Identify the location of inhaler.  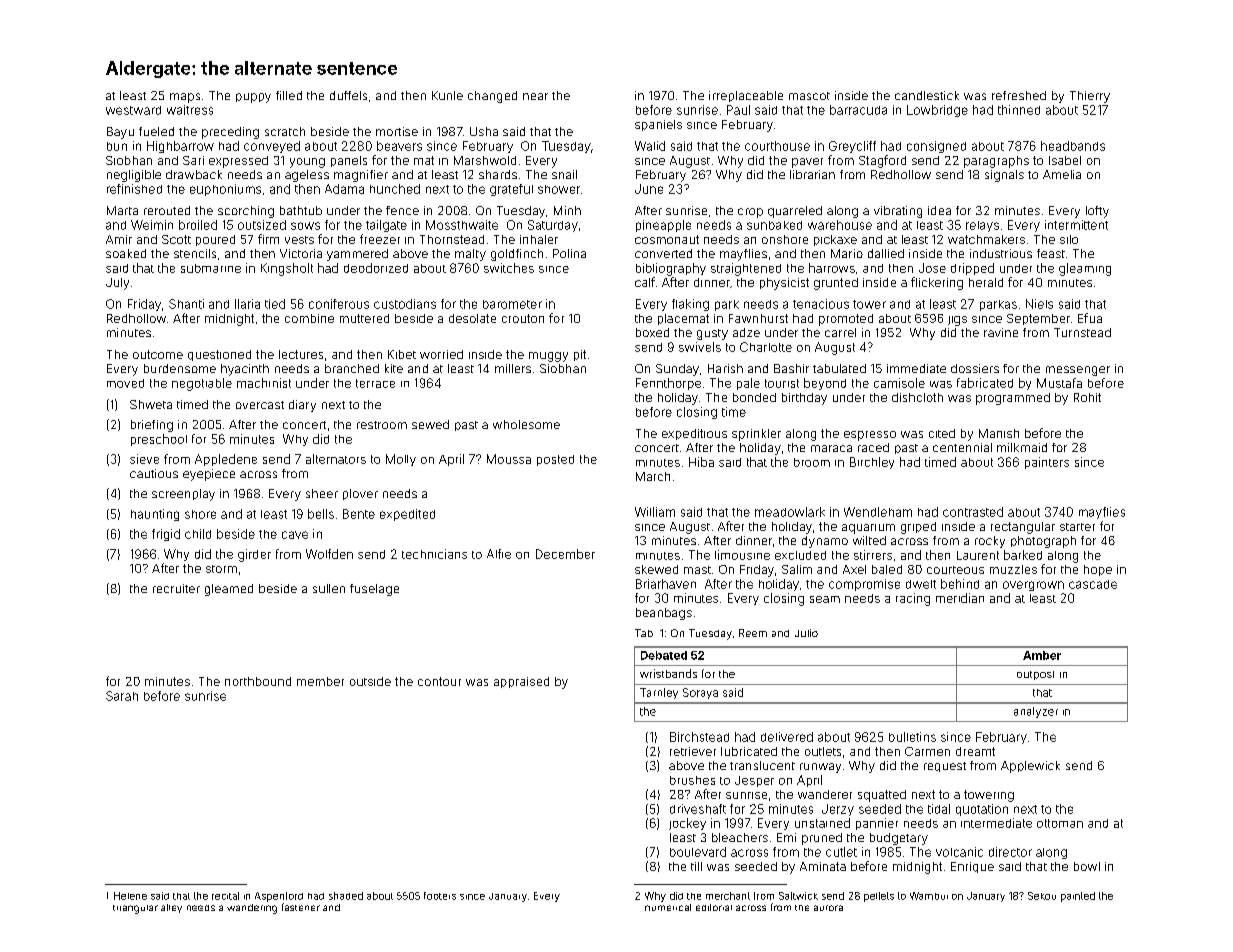
(539, 239).
